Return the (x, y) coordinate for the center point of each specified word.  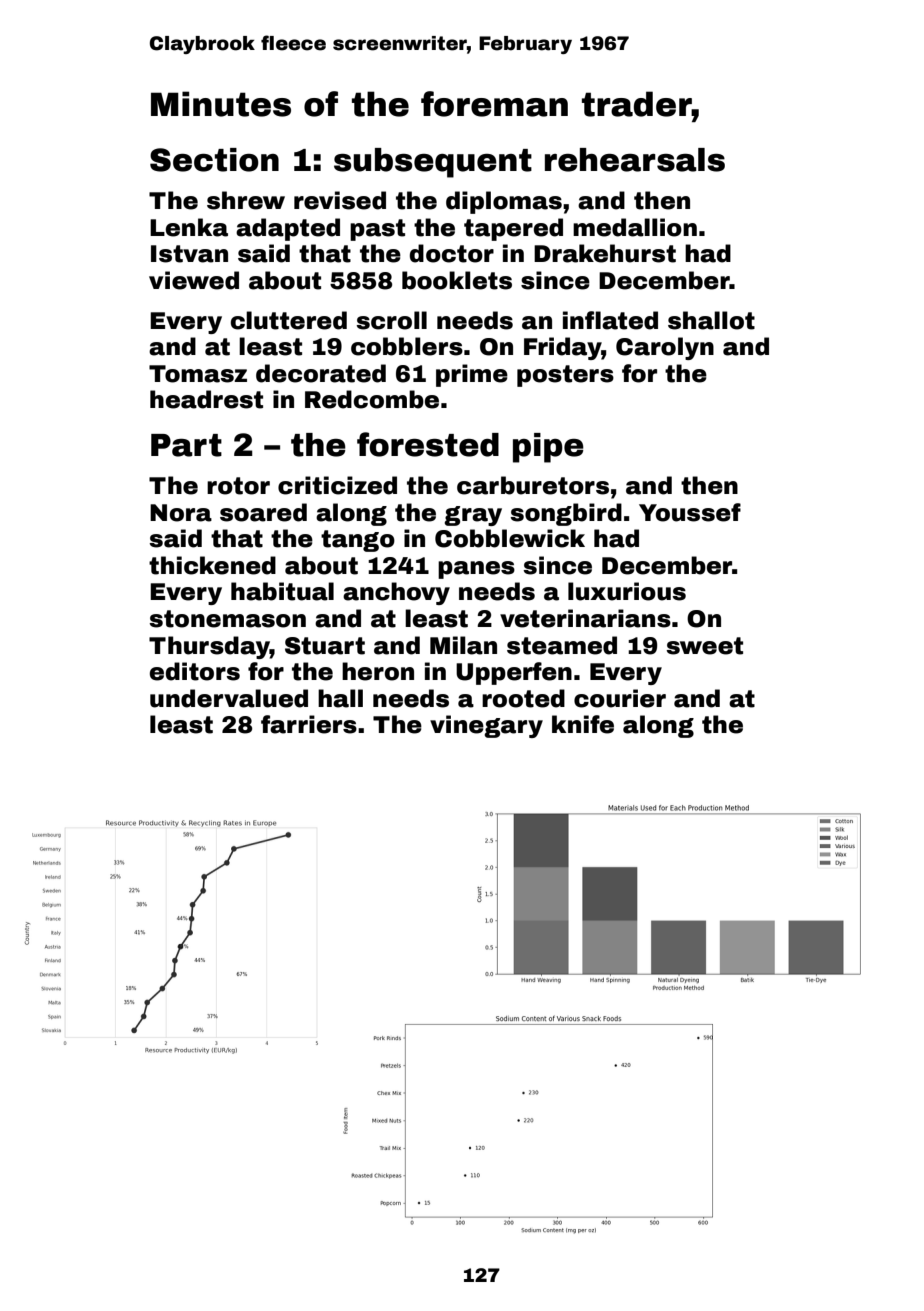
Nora (181, 513)
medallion (635, 227)
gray (473, 516)
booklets (457, 280)
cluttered (289, 320)
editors (195, 671)
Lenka (189, 227)
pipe (548, 448)
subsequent (433, 163)
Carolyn (665, 348)
